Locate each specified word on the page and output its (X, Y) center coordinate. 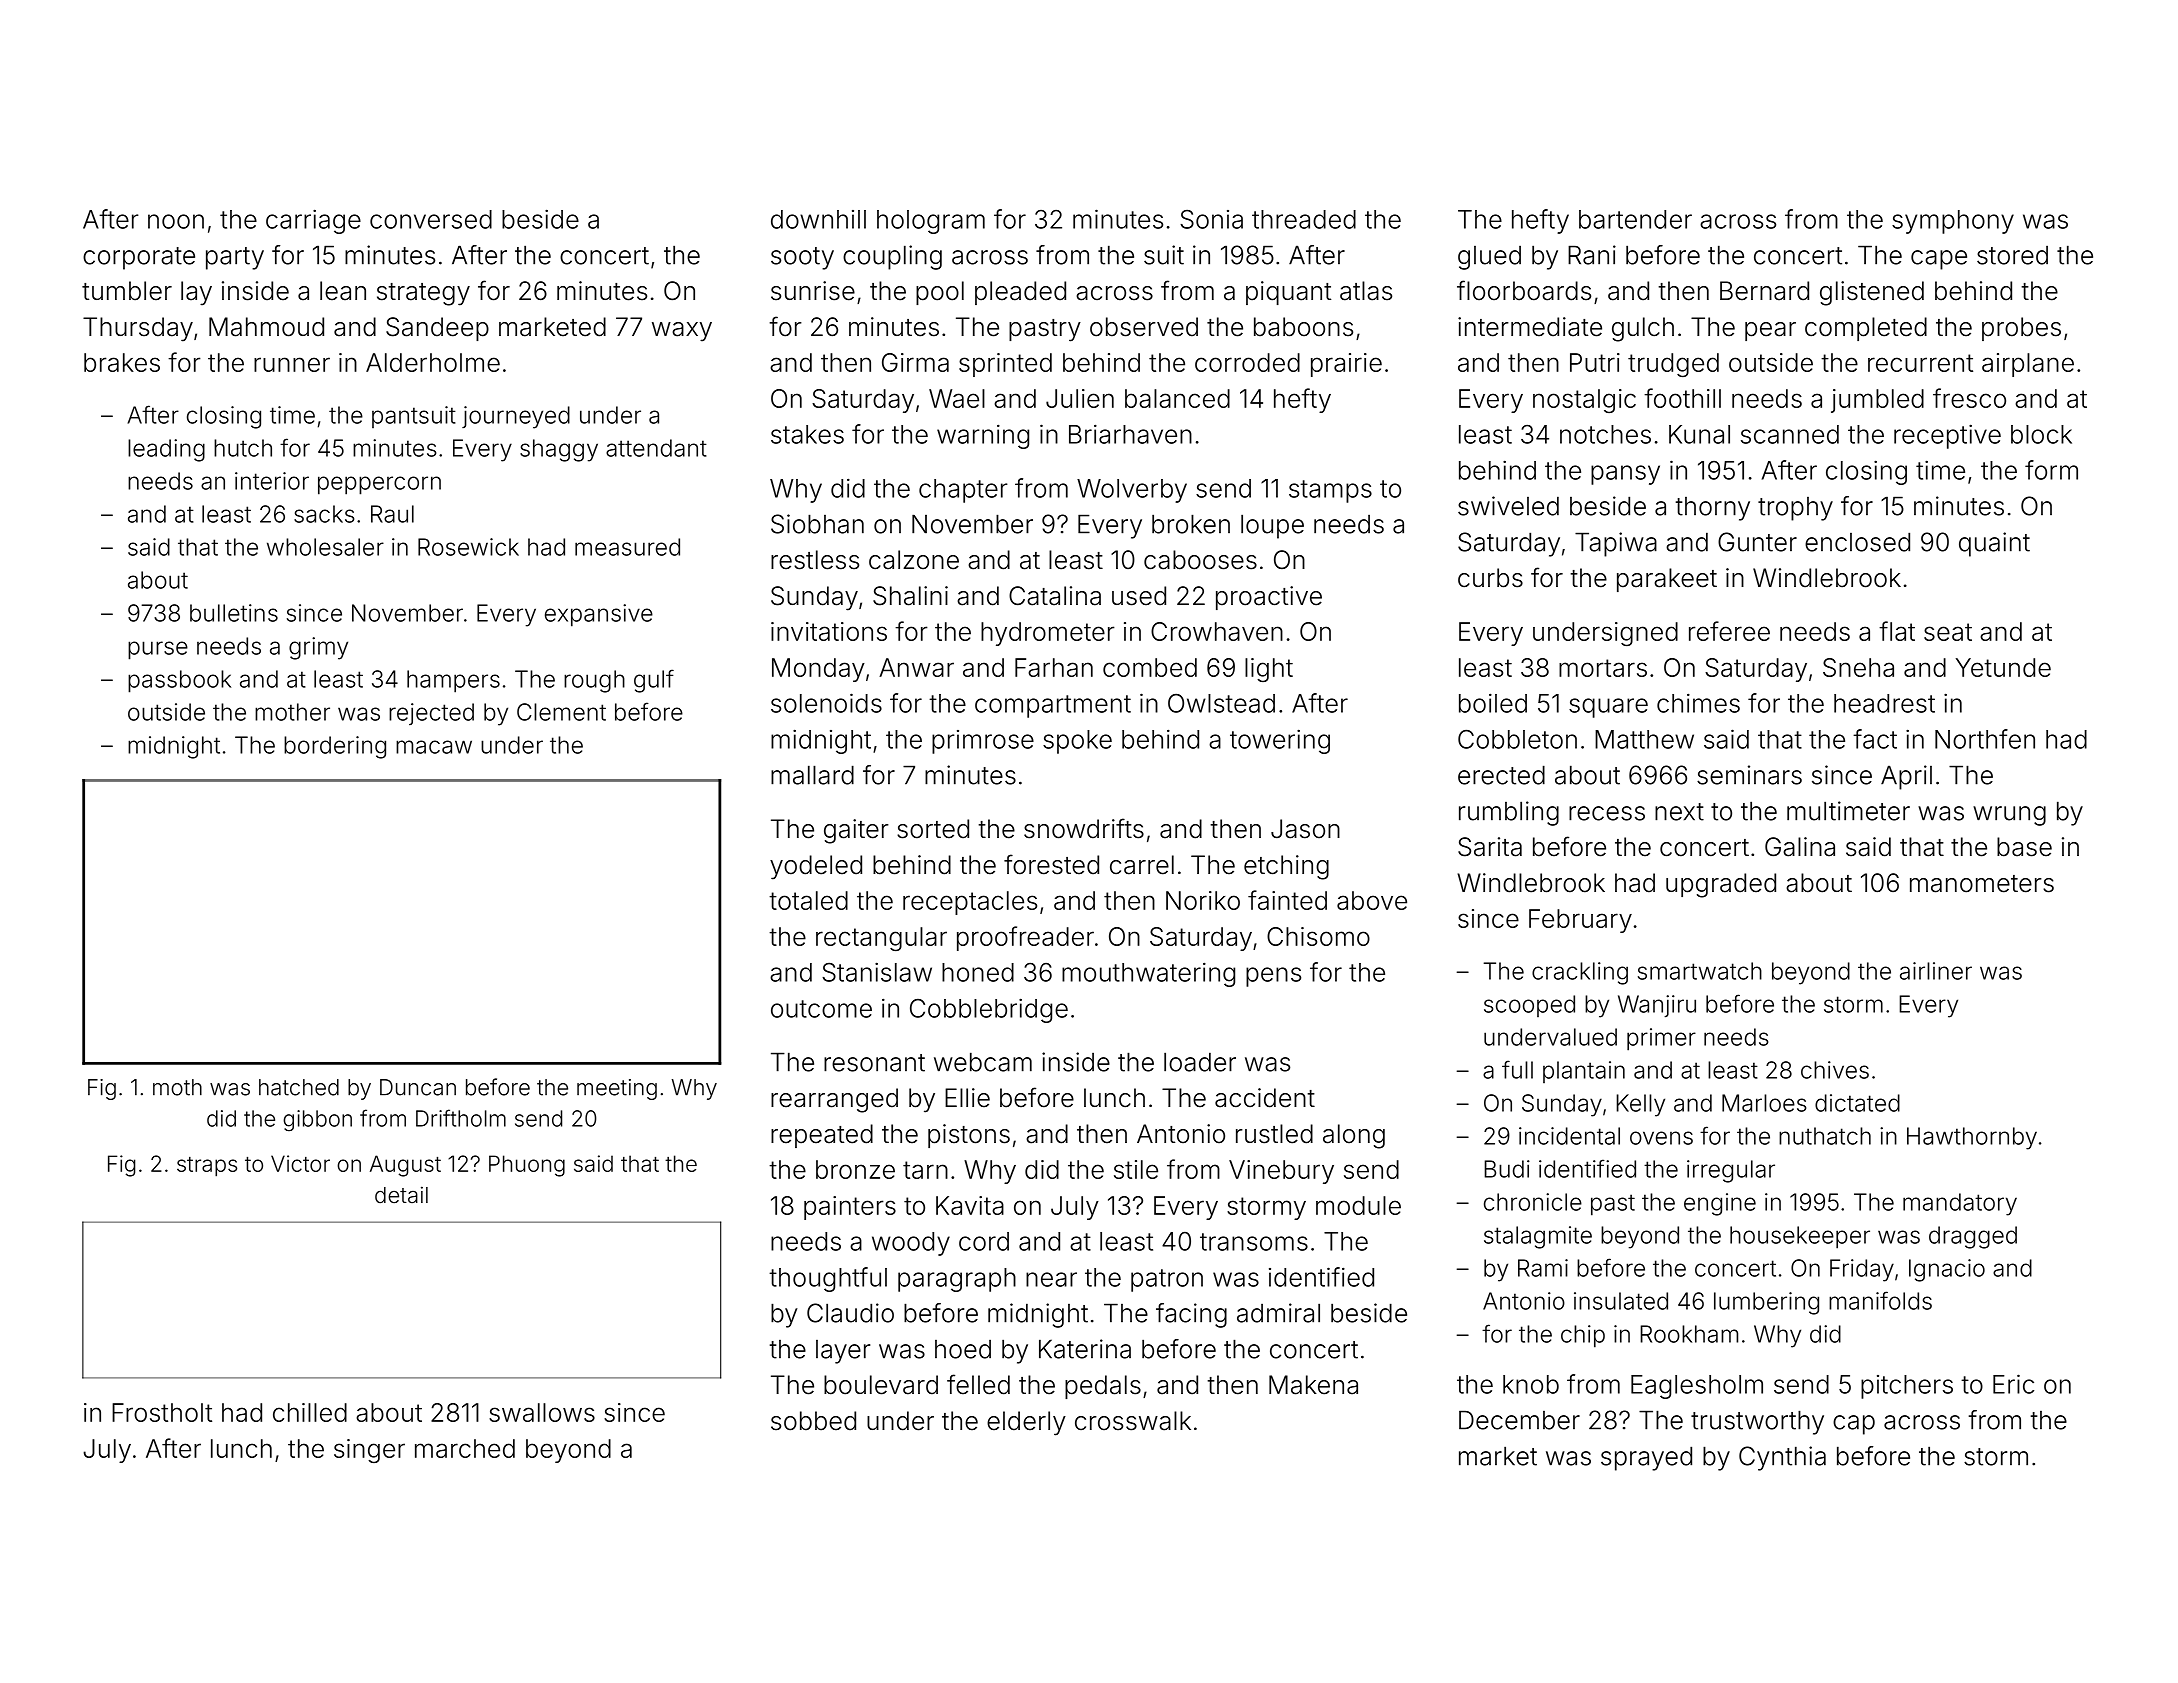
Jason (1305, 829)
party (235, 258)
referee (1729, 631)
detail (401, 1195)
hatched (299, 1087)
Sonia (1211, 219)
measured (627, 547)
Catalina (1055, 596)
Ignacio (1947, 1270)
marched (465, 1448)
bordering (335, 747)
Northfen (1985, 739)
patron (1167, 1280)
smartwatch (1700, 971)
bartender (1635, 219)
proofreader (1025, 938)
